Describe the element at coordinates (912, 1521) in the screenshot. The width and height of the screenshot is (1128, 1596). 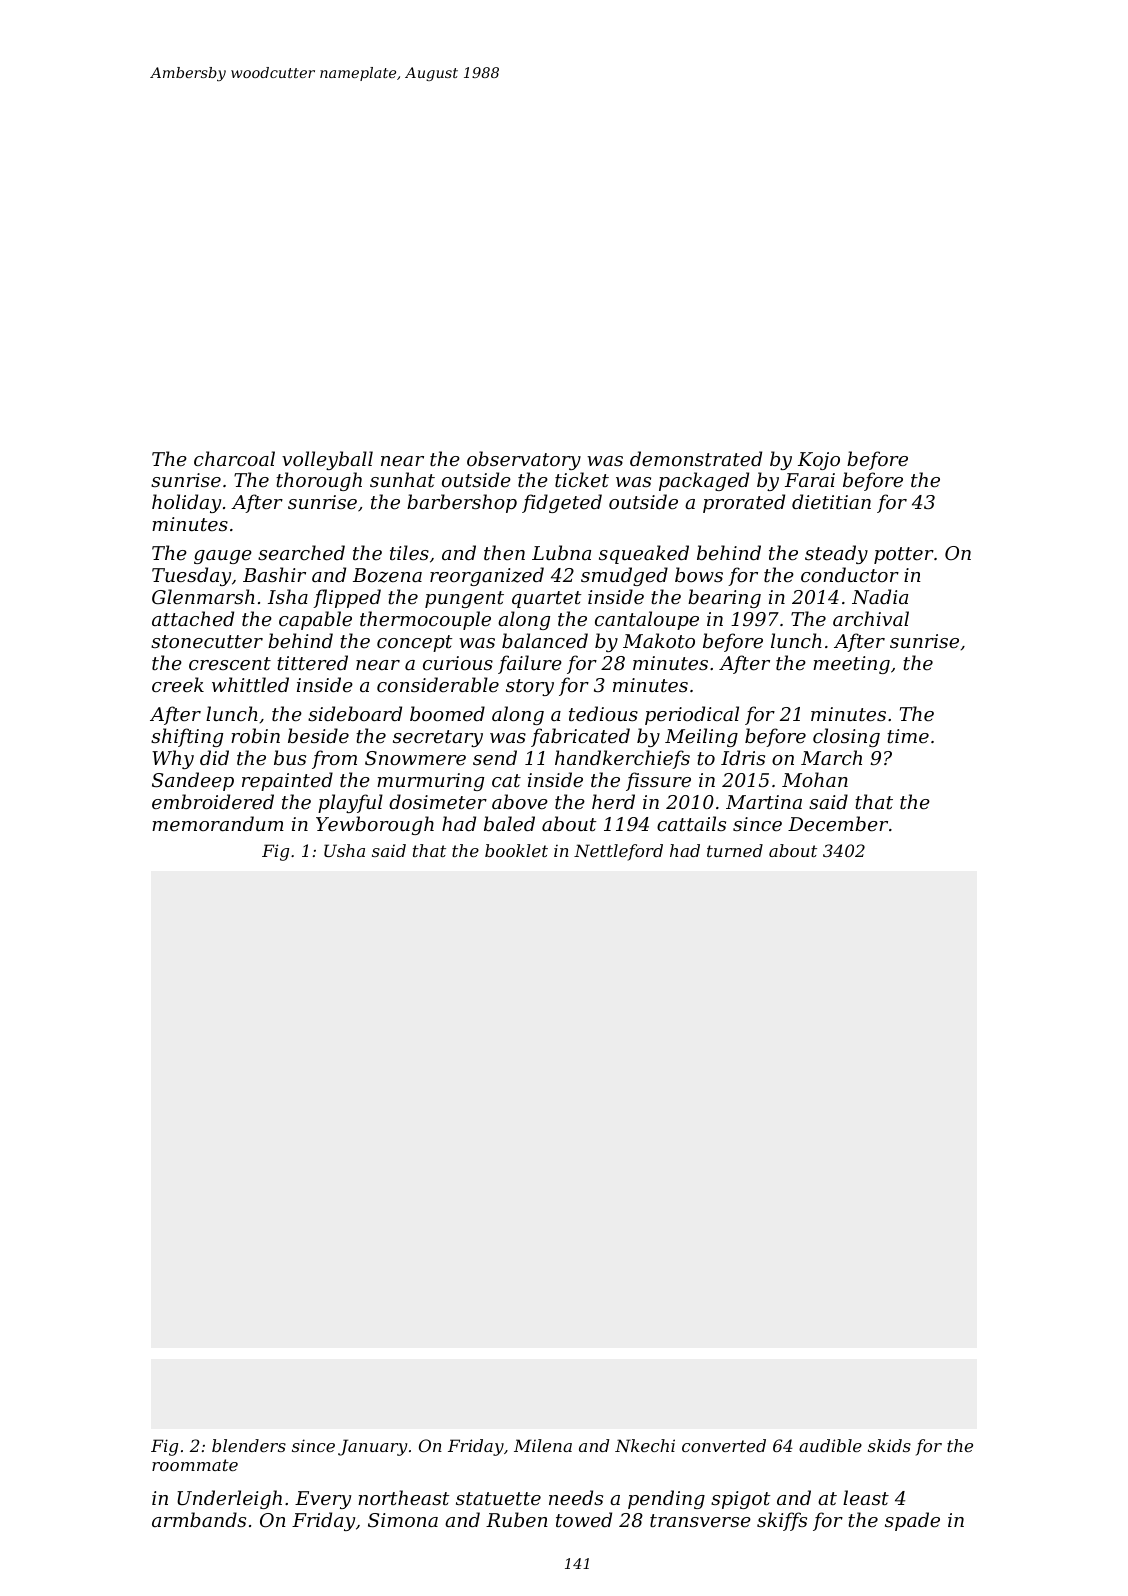
I see `spade` at that location.
